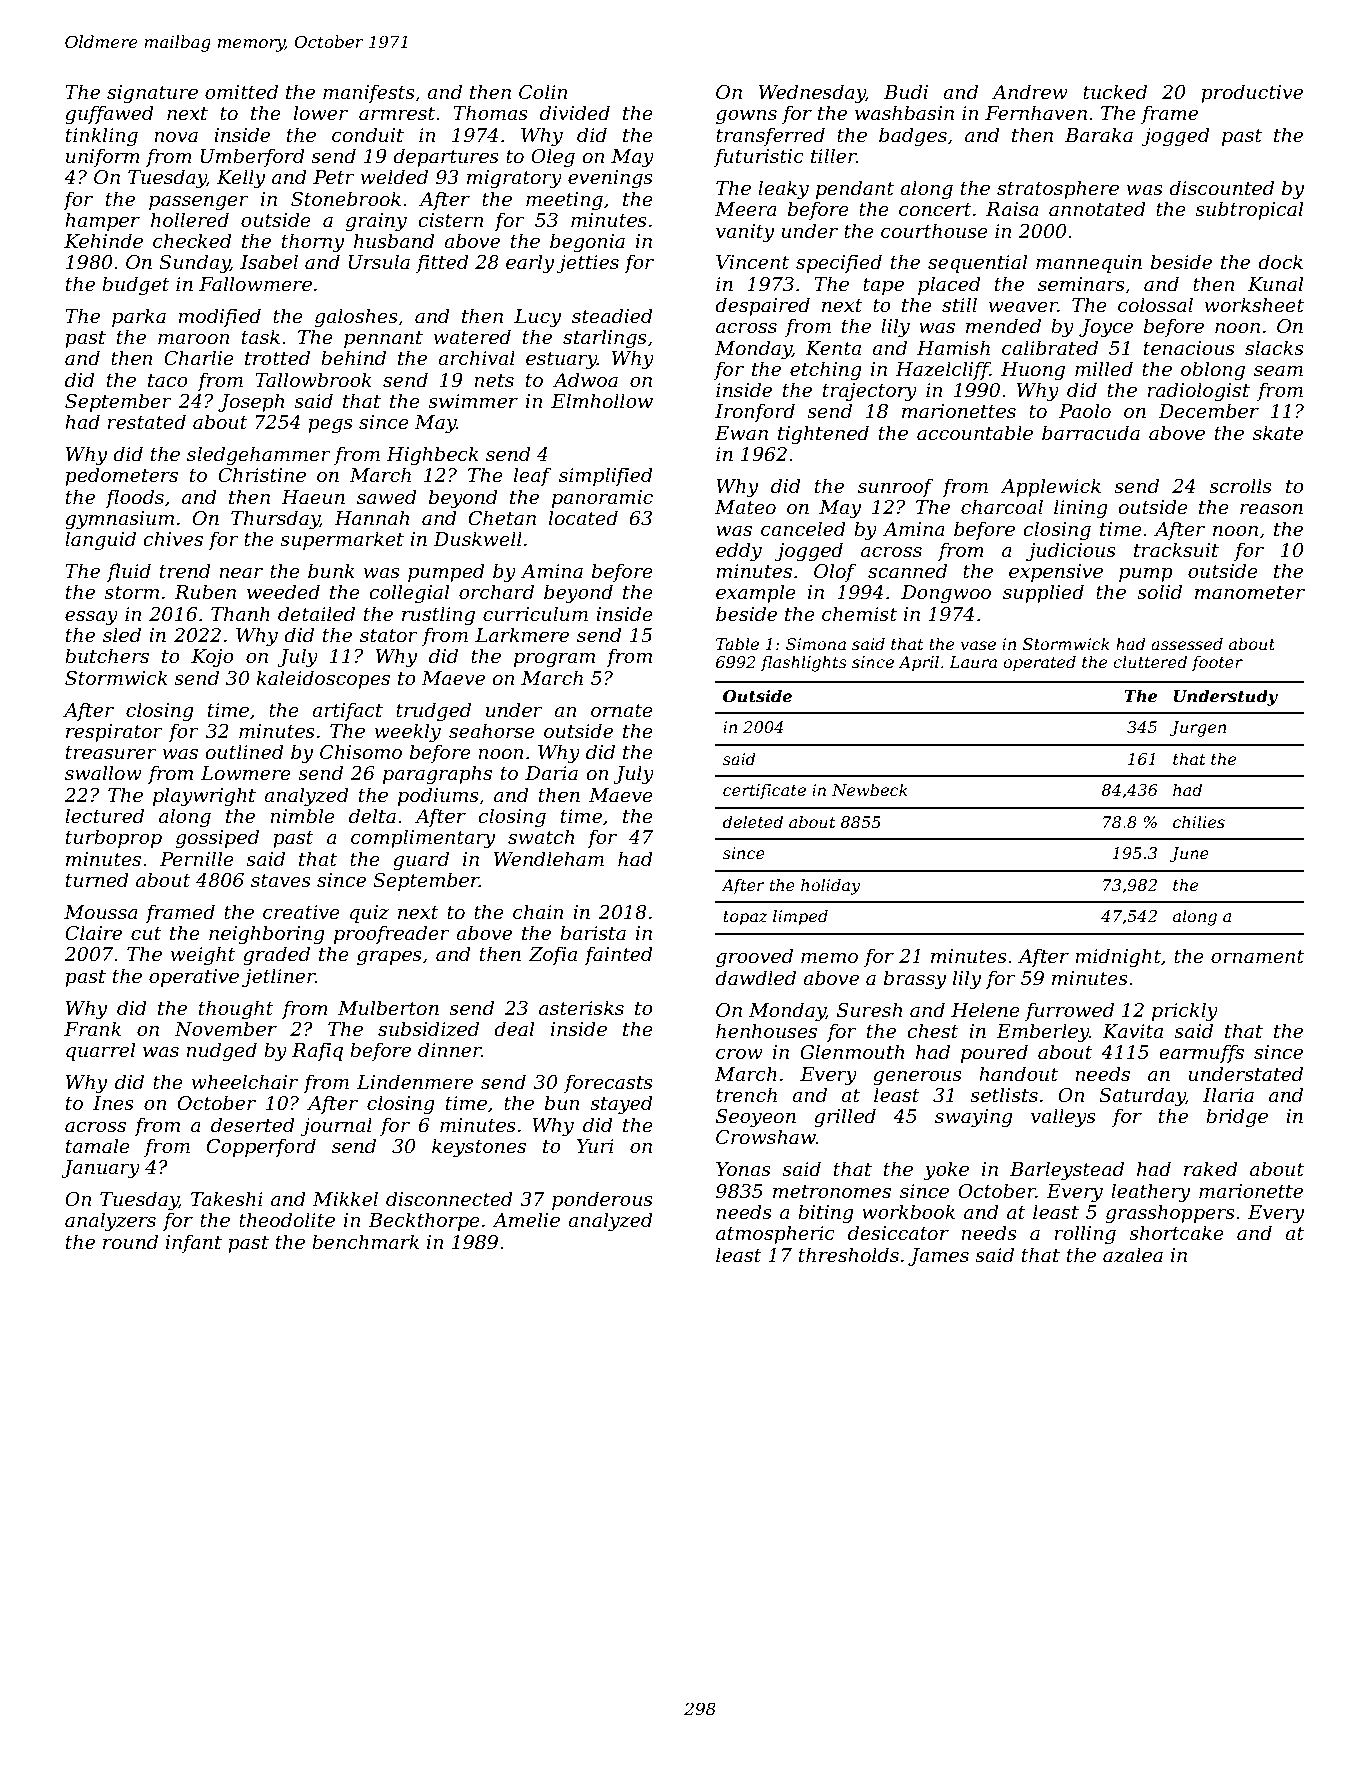  What do you see at coordinates (775, 1234) in the page?
I see `atmospheric` at bounding box center [775, 1234].
